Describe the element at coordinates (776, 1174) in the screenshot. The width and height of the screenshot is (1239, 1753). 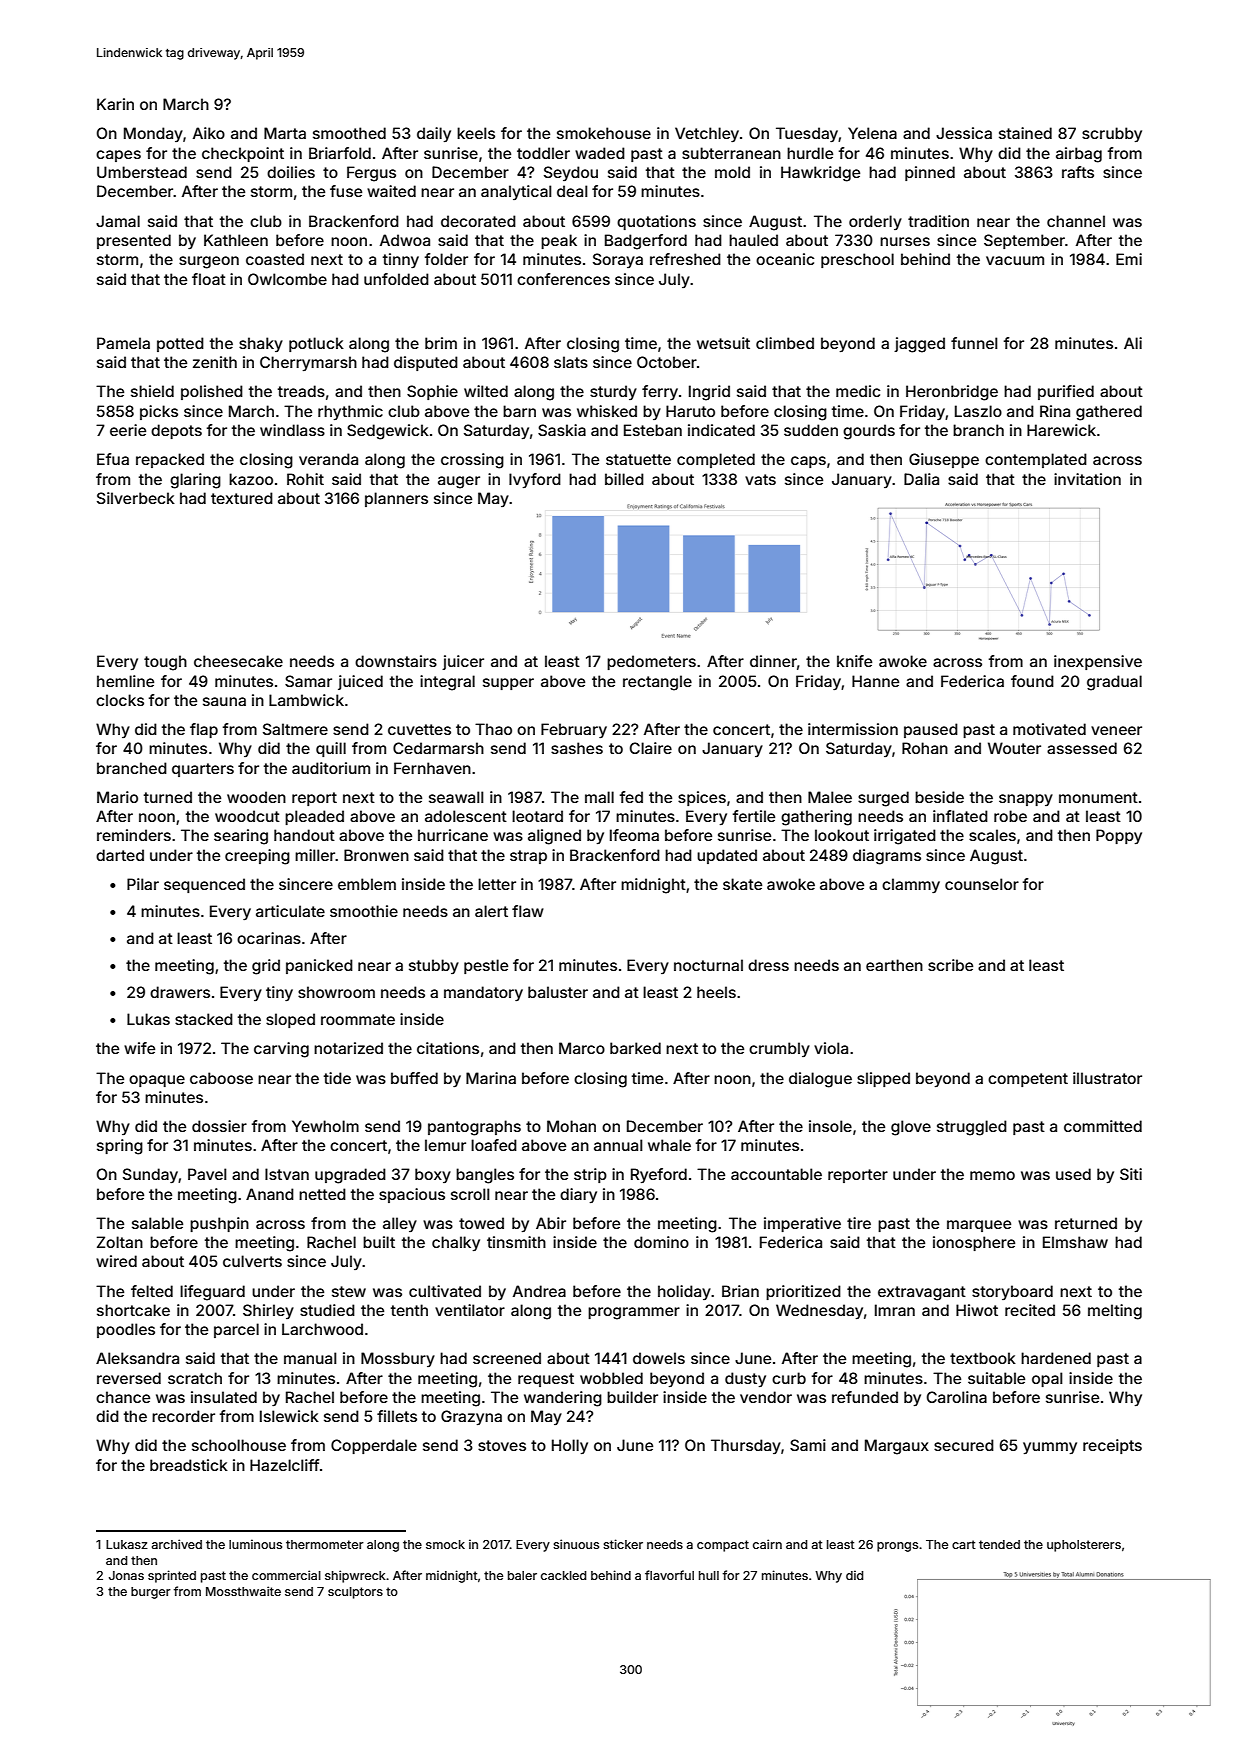
I see `accountable` at that location.
